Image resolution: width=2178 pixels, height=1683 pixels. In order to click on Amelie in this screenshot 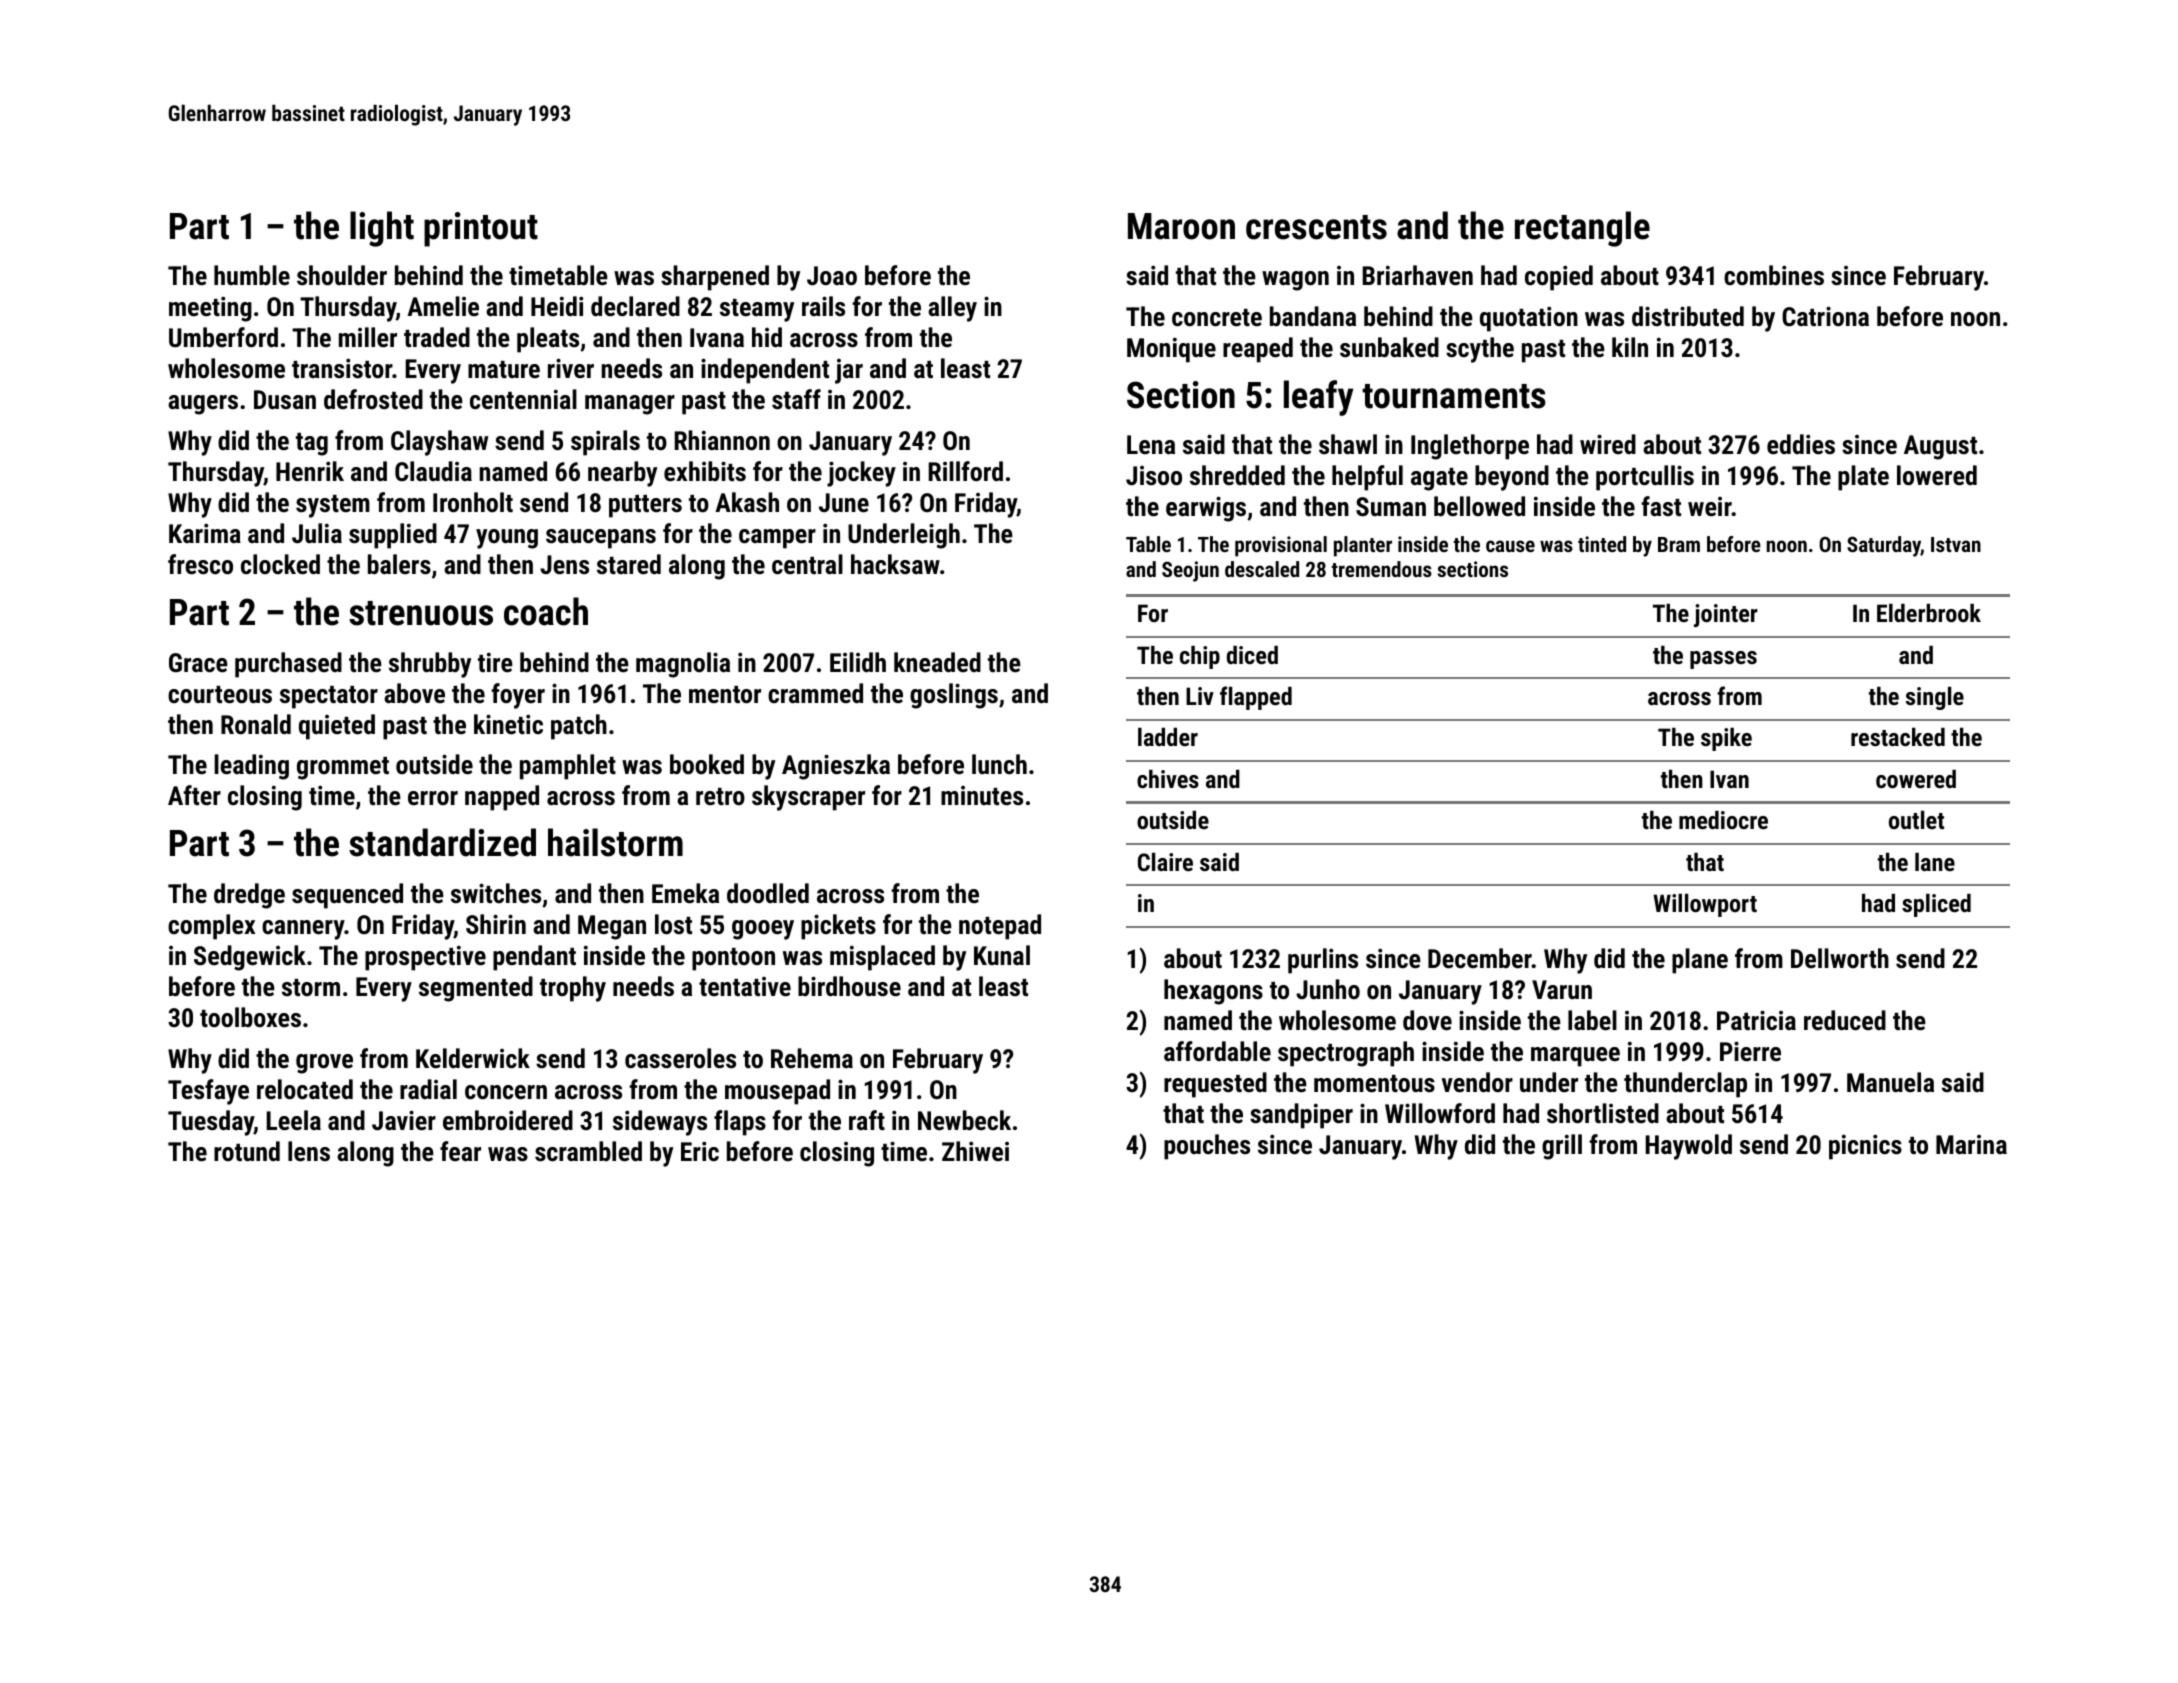, I will do `click(443, 306)`.
